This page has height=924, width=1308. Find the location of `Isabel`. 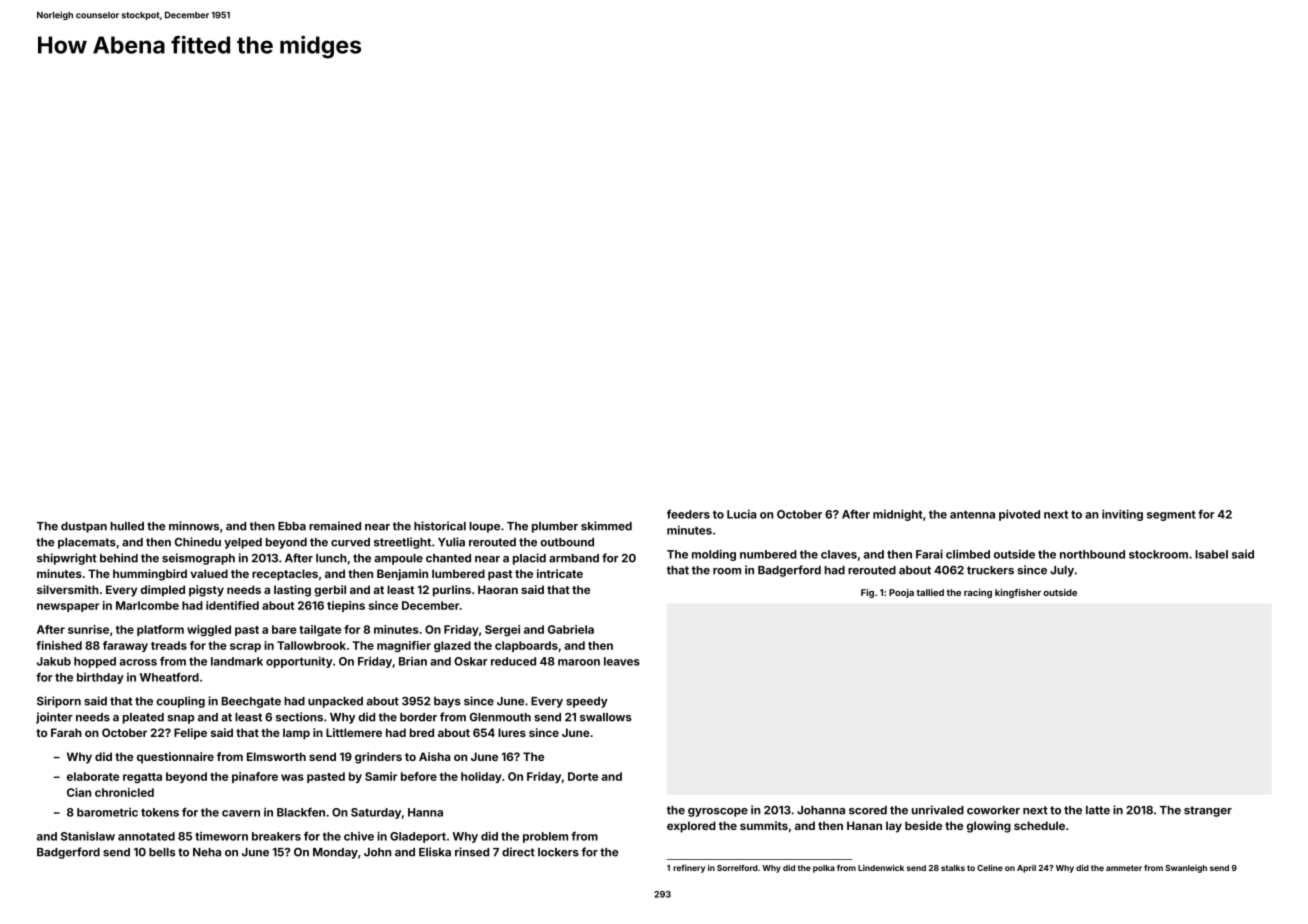

Isabel is located at coordinates (1211, 554).
